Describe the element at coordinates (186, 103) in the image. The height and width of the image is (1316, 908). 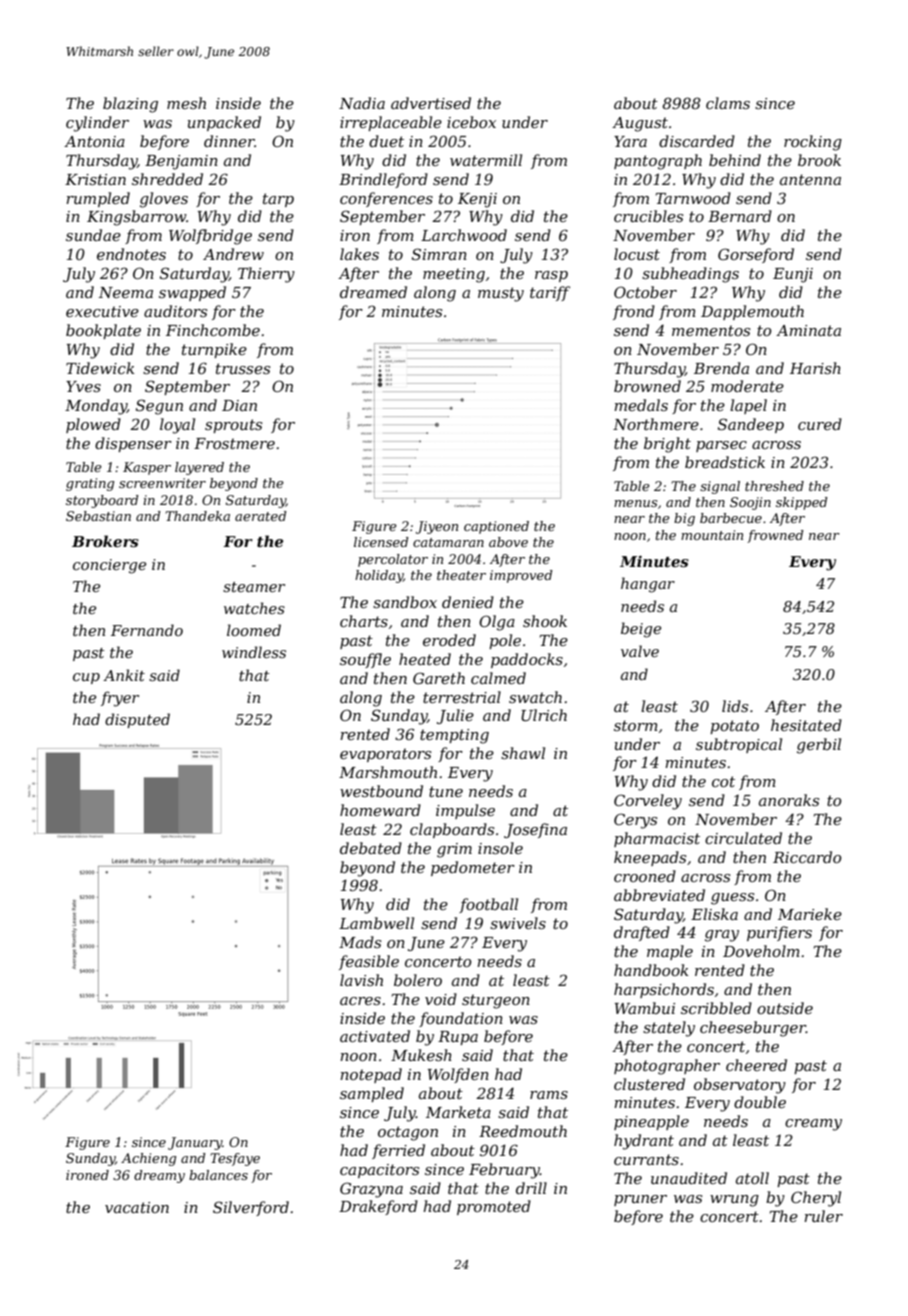
I see `mesh` at that location.
